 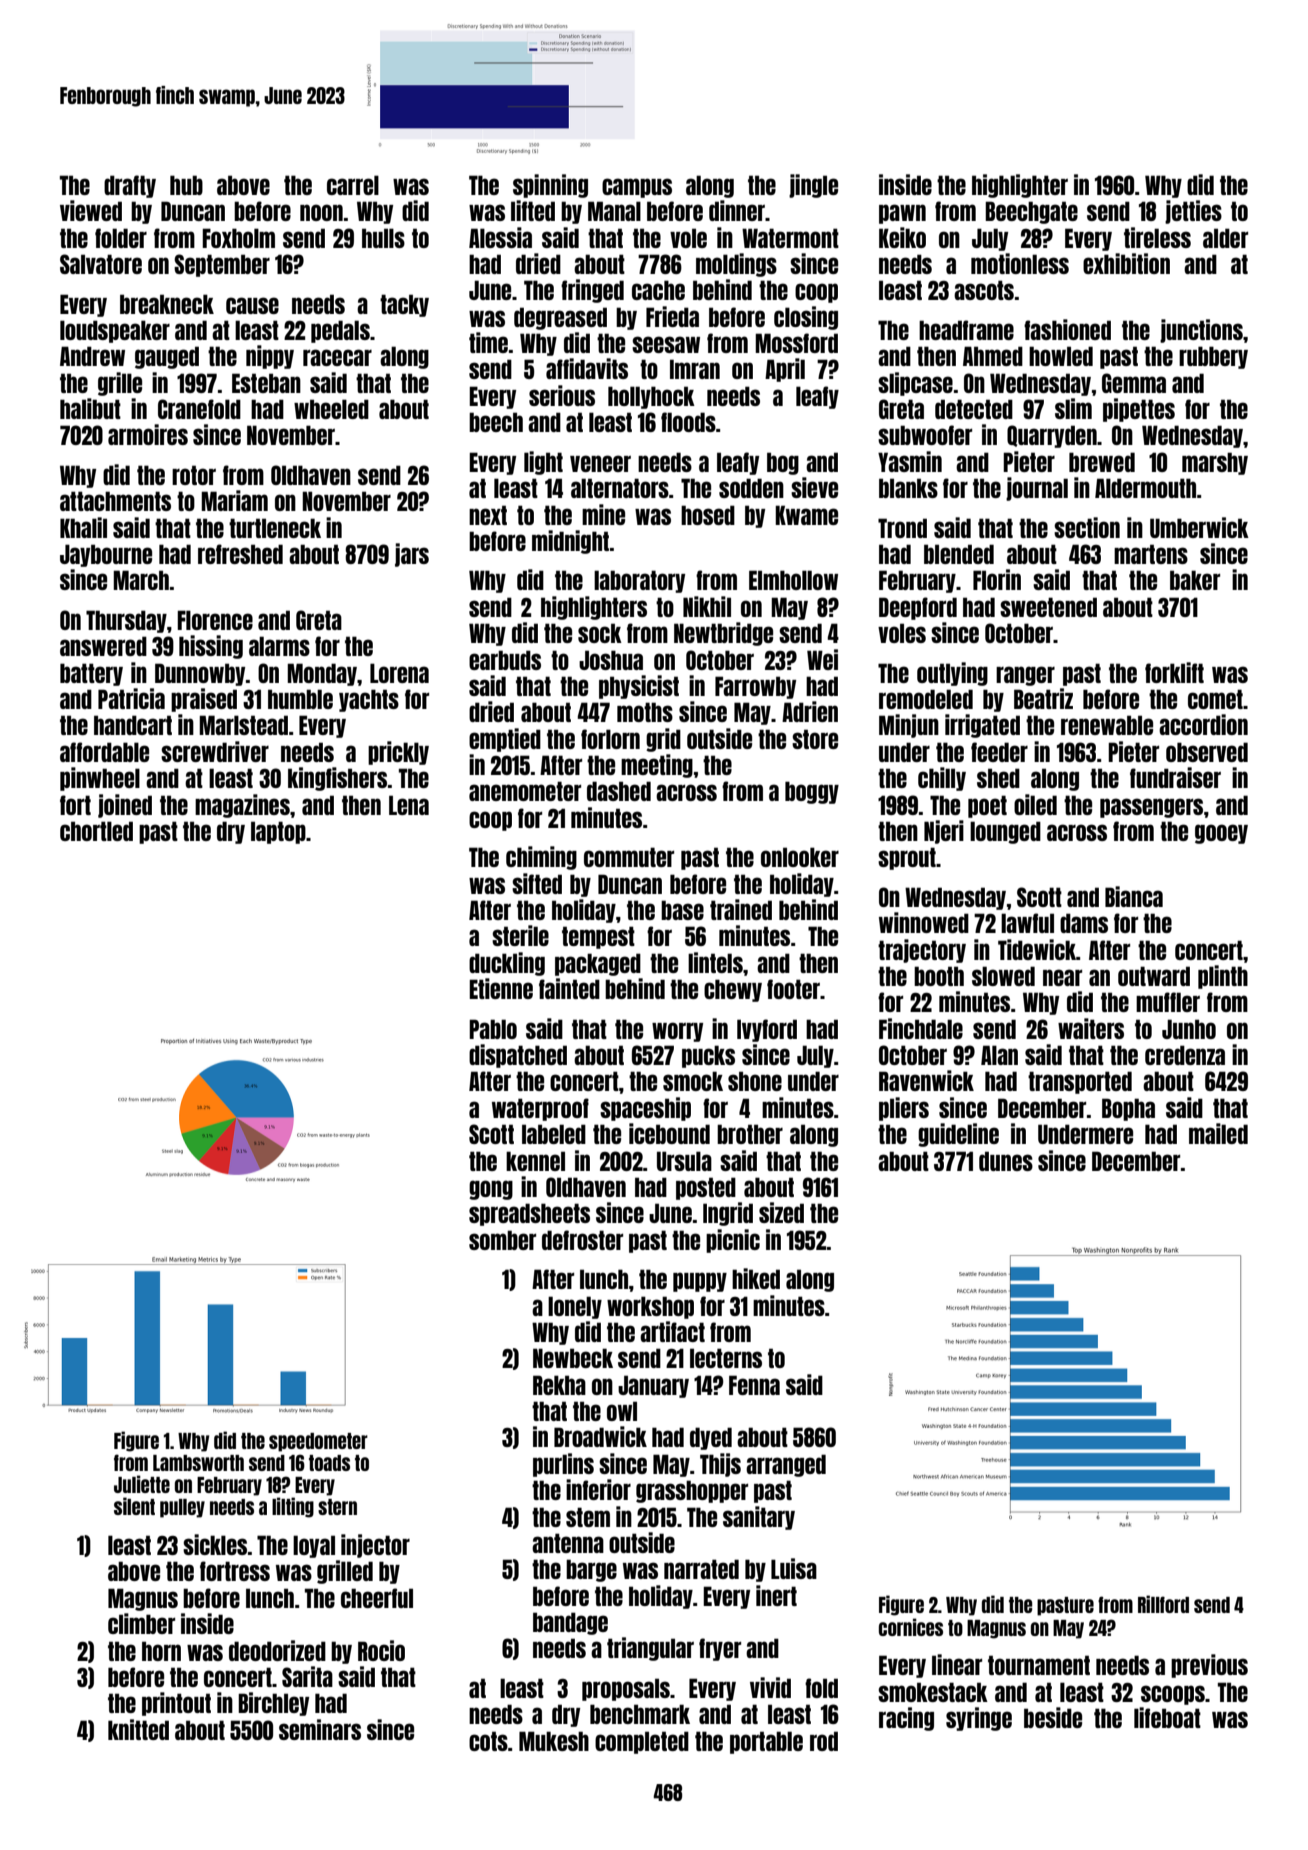 I want to click on mailed, so click(x=1218, y=1133).
